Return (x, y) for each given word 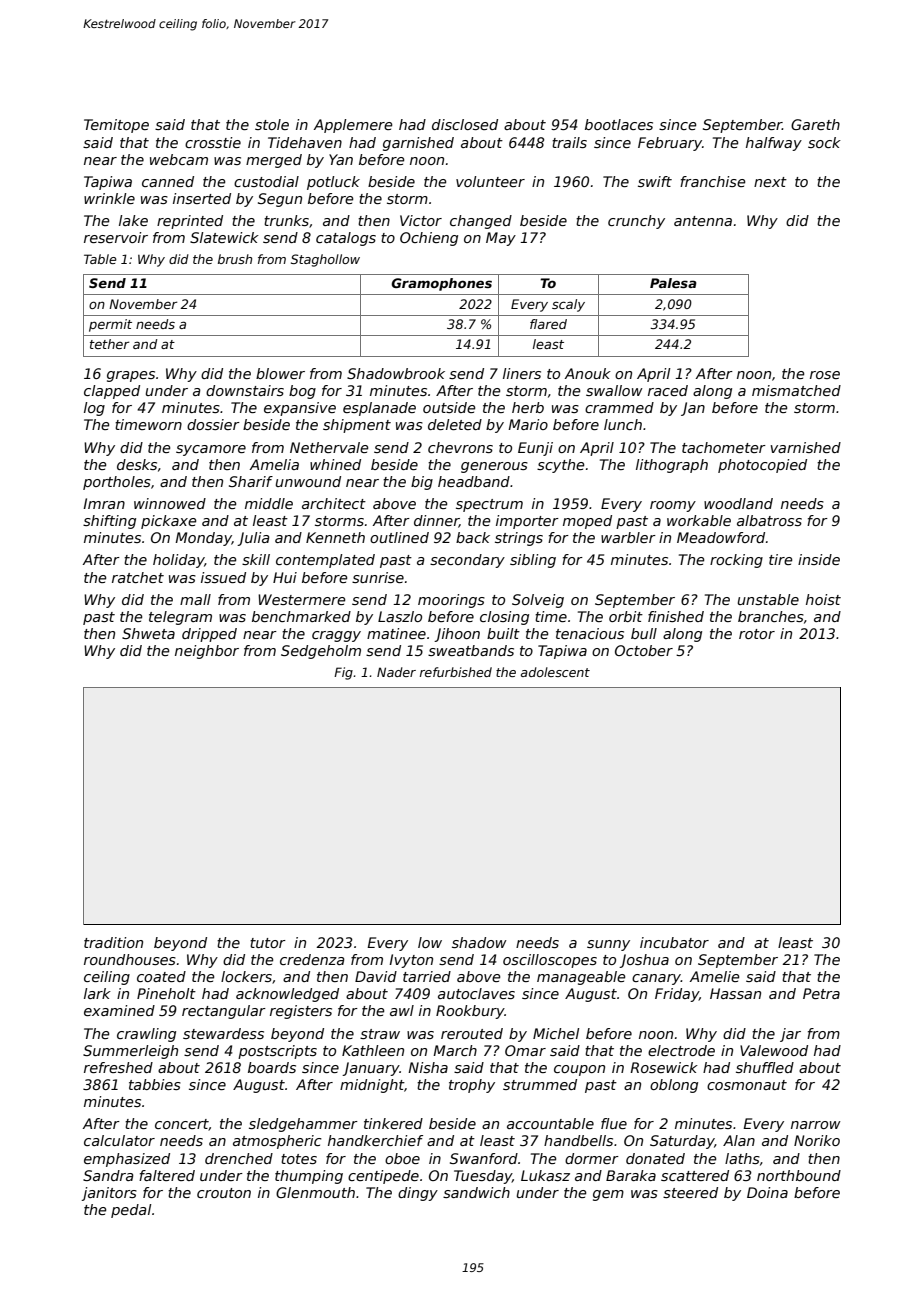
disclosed (465, 124)
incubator (674, 942)
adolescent (555, 672)
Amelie (714, 976)
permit (110, 325)
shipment (357, 426)
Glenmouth (315, 1192)
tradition (113, 942)
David (376, 976)
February (670, 144)
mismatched (796, 390)
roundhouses (130, 959)
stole (272, 124)
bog (302, 392)
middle (269, 503)
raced (668, 390)
